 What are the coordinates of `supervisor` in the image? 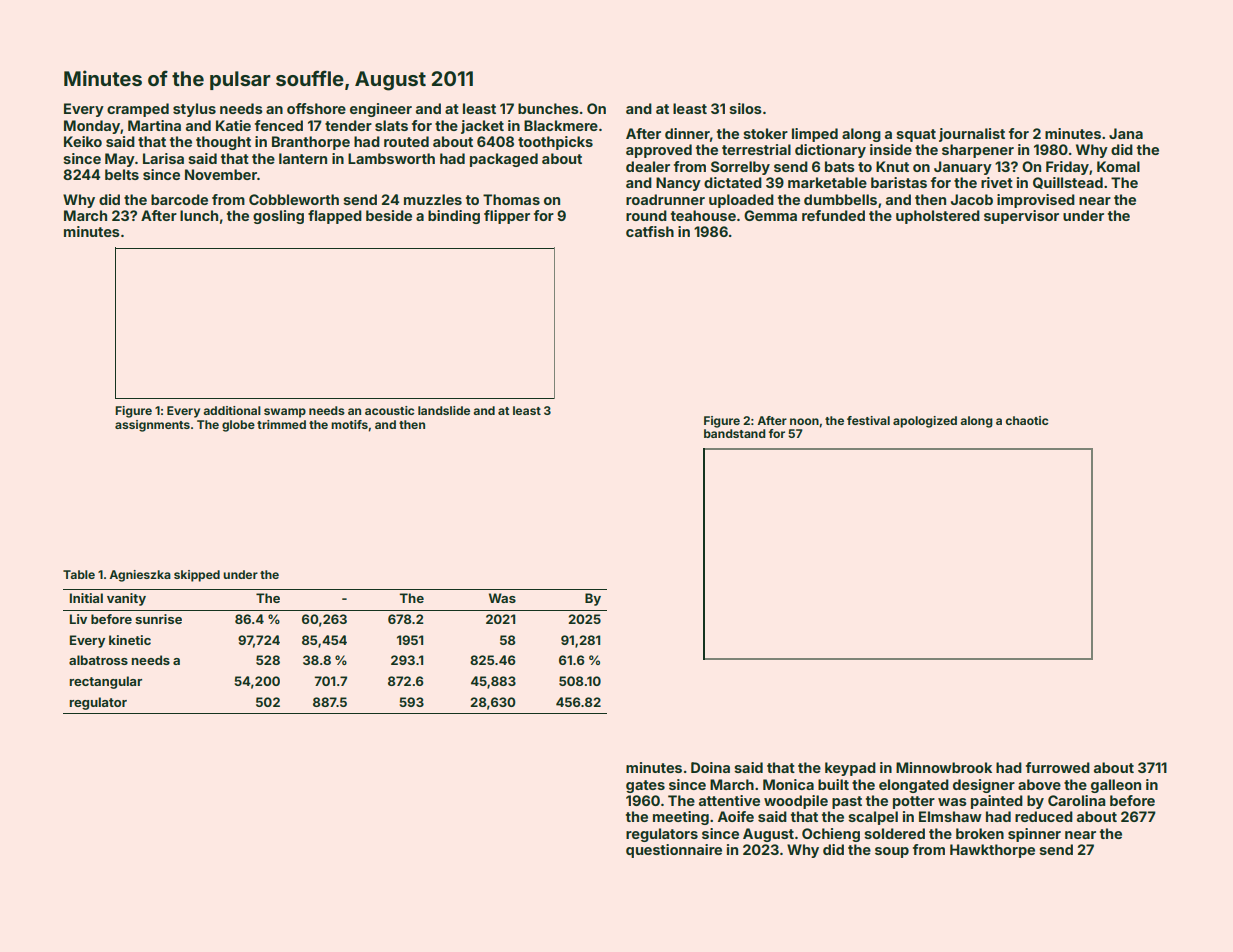 It's located at (1021, 217).
